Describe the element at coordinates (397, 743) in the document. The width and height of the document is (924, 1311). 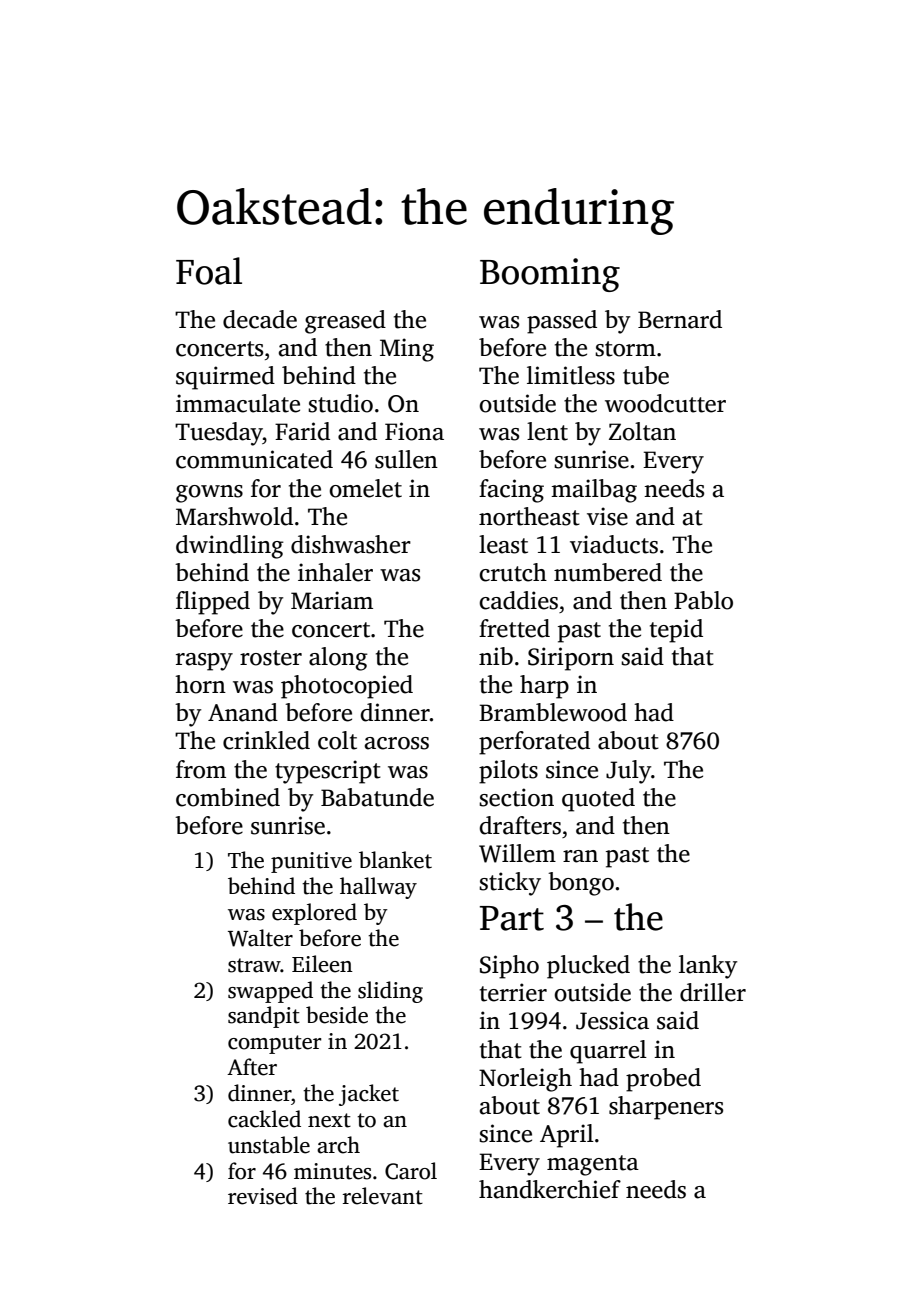
I see `across` at that location.
